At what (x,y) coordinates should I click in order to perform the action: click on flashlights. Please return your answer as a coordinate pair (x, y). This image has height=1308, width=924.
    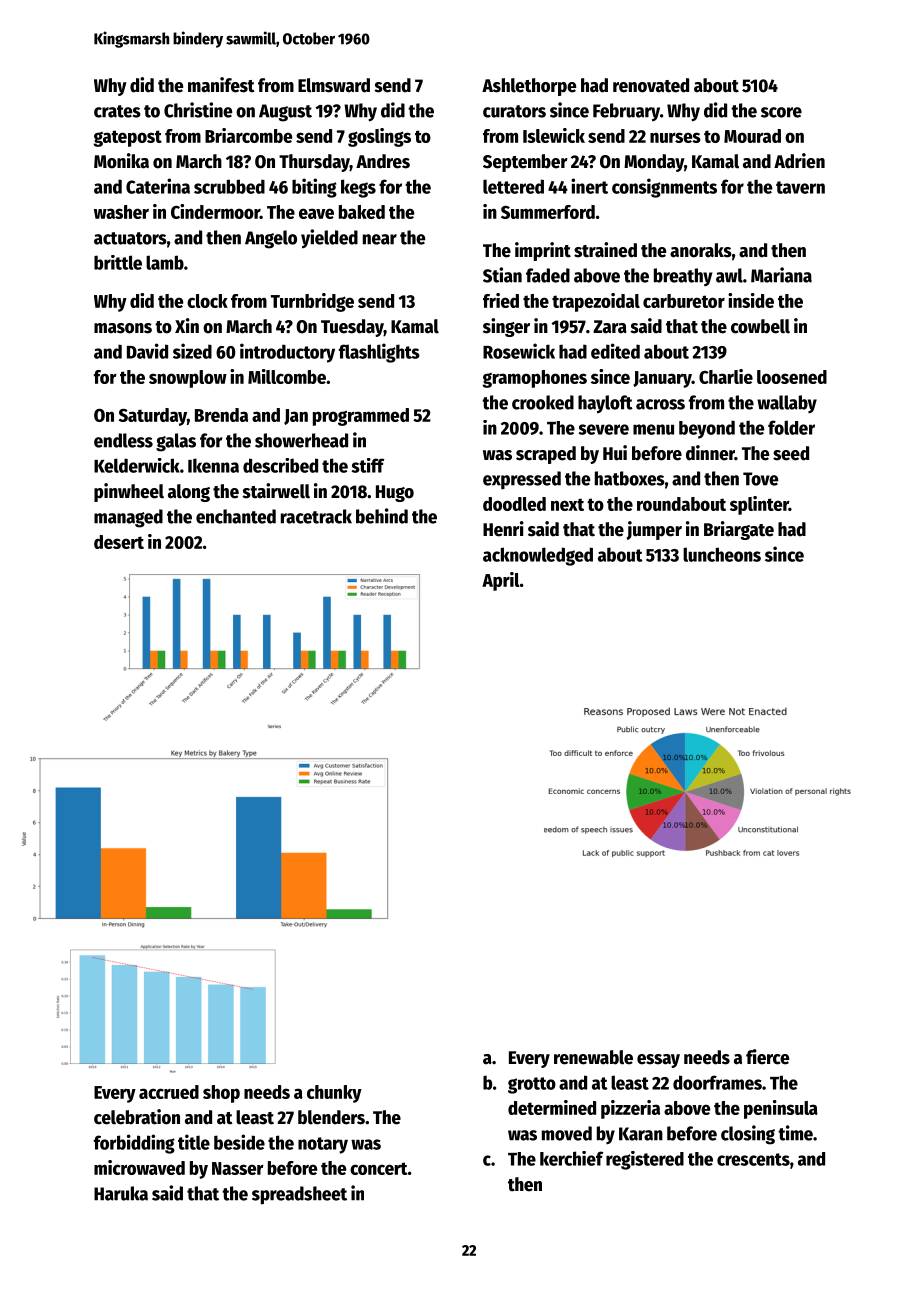
    Looking at the image, I should click on (379, 353).
